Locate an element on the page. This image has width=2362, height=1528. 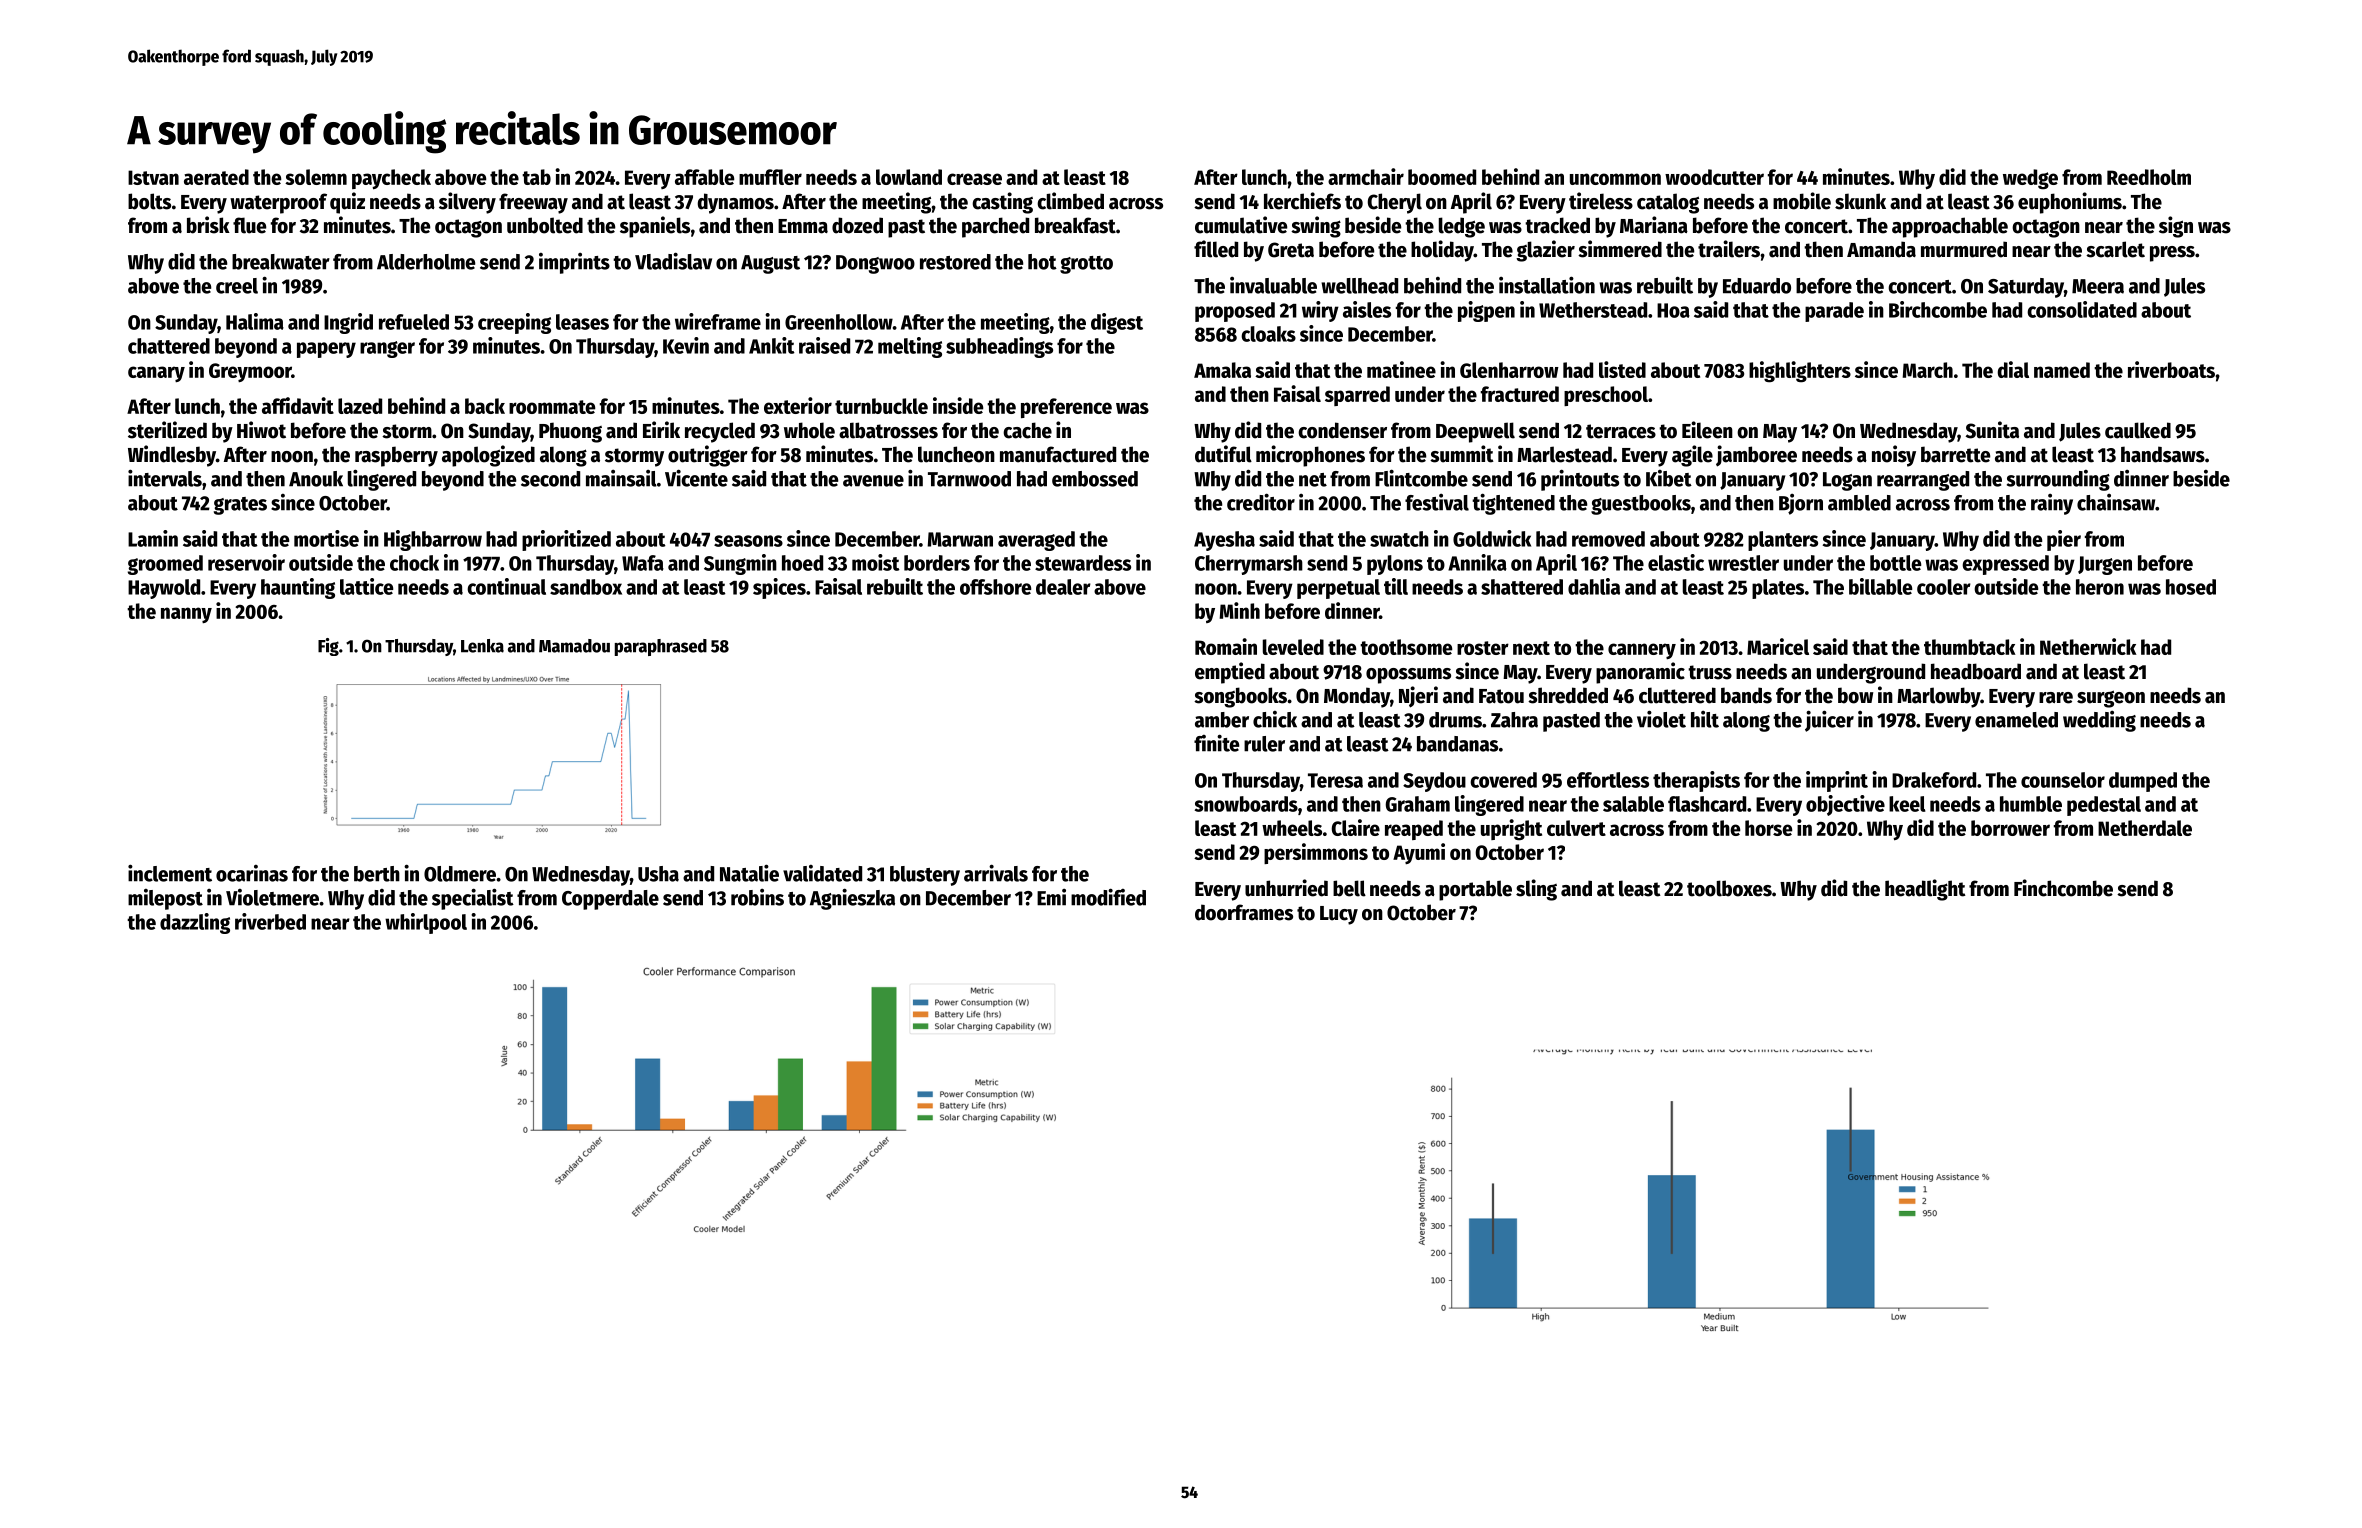
perpetual is located at coordinates (1338, 589).
